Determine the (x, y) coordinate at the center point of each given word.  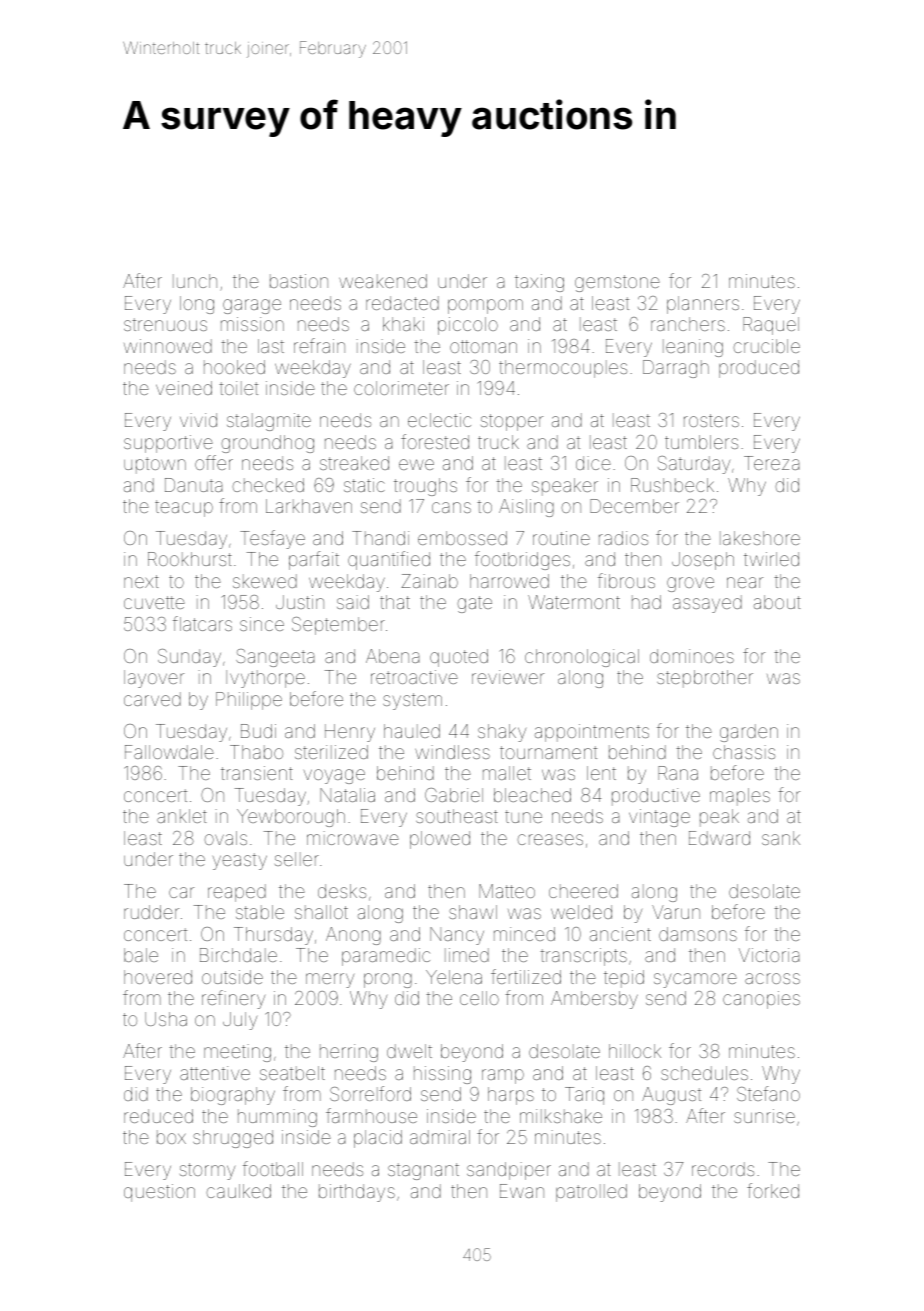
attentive (215, 1073)
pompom (485, 306)
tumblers (701, 442)
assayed (707, 604)
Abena (393, 656)
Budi (258, 731)
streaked (354, 463)
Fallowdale (169, 752)
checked (268, 485)
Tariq (584, 1096)
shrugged (233, 1139)
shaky (502, 733)
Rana (678, 773)
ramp (503, 1076)
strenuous (165, 324)
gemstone (617, 283)
